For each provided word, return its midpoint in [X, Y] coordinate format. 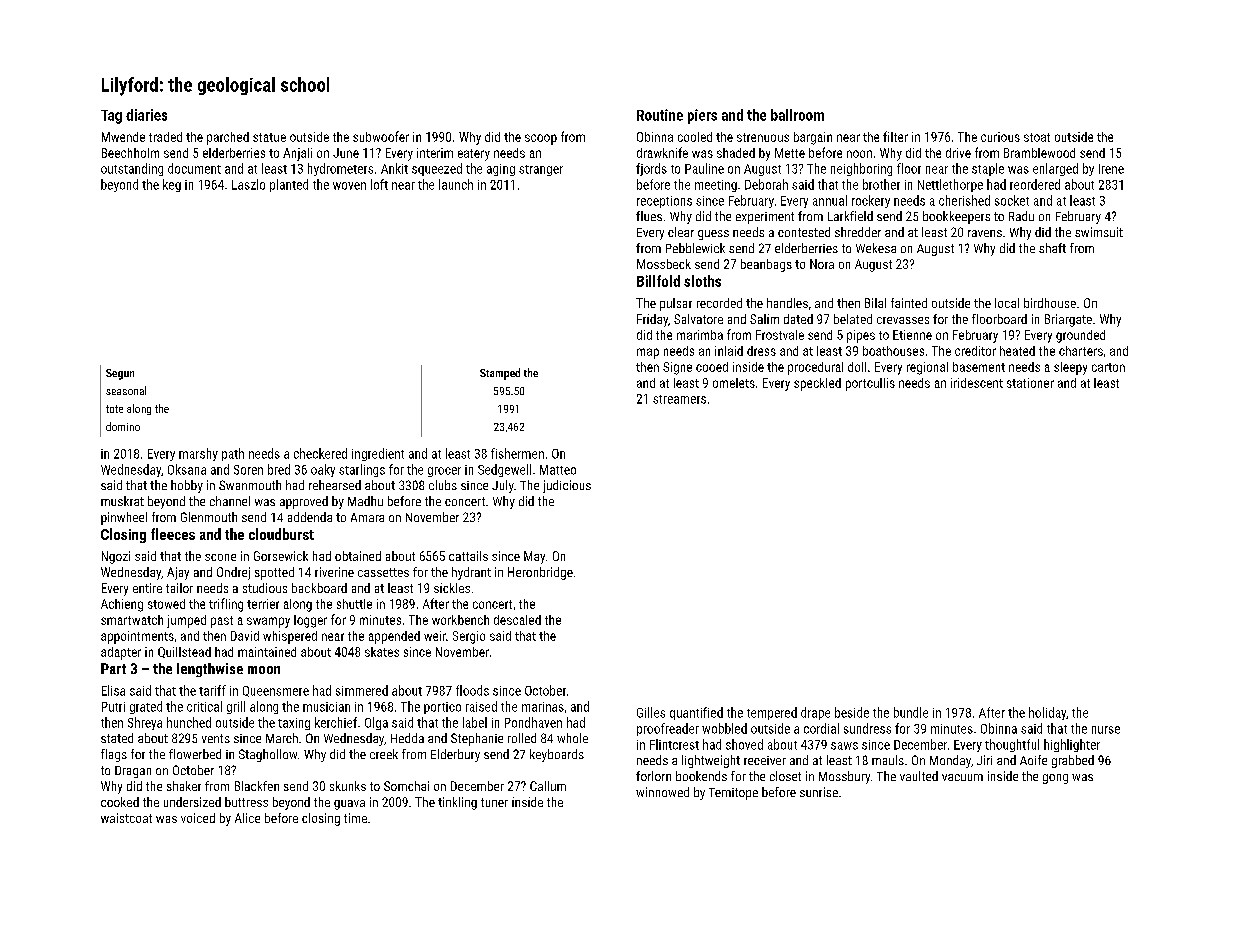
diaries [146, 115]
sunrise [819, 792]
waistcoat [126, 818]
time [355, 818]
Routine [660, 115]
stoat [1037, 137]
